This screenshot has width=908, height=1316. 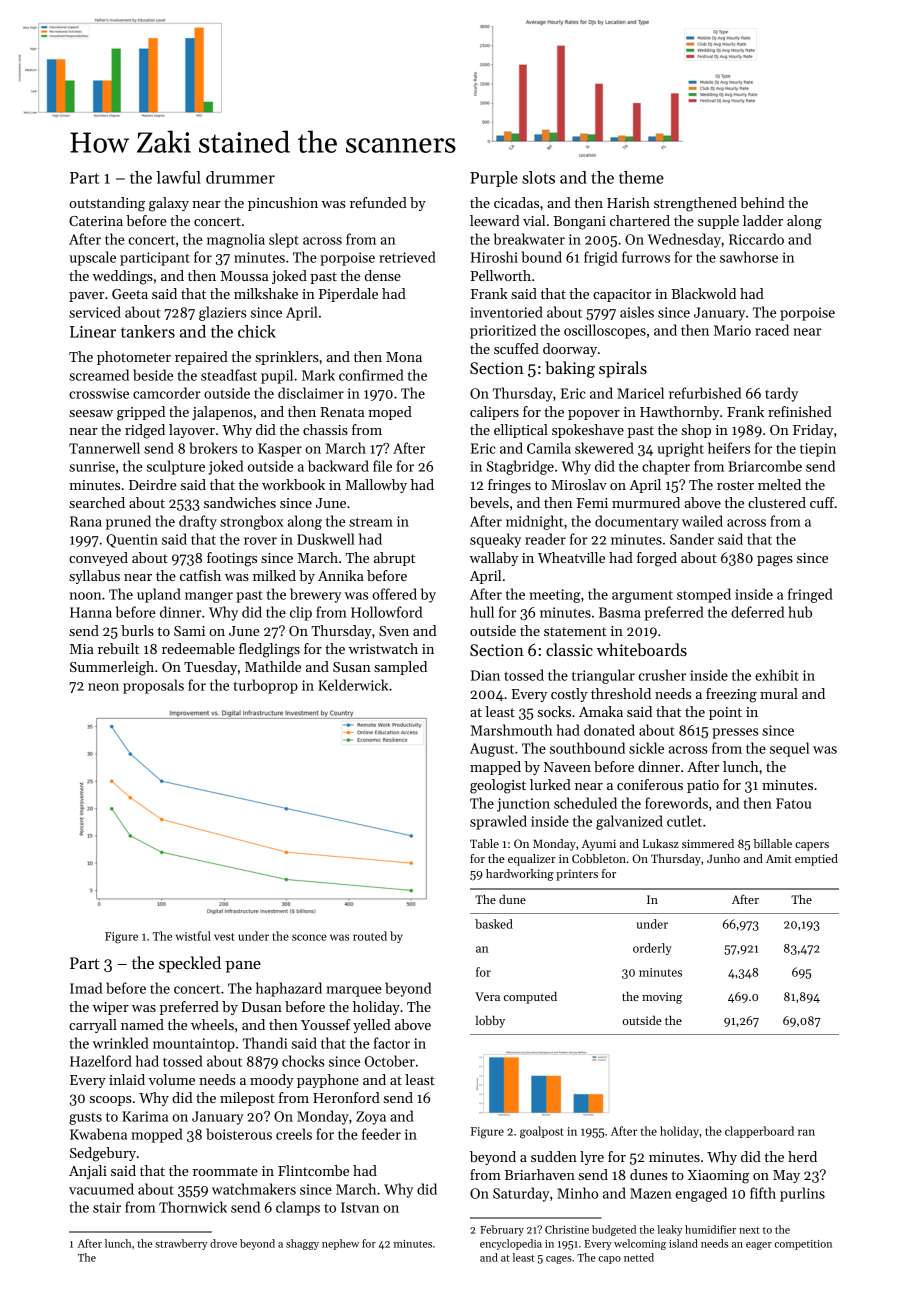 What do you see at coordinates (559, 1260) in the screenshot?
I see `cages` at bounding box center [559, 1260].
